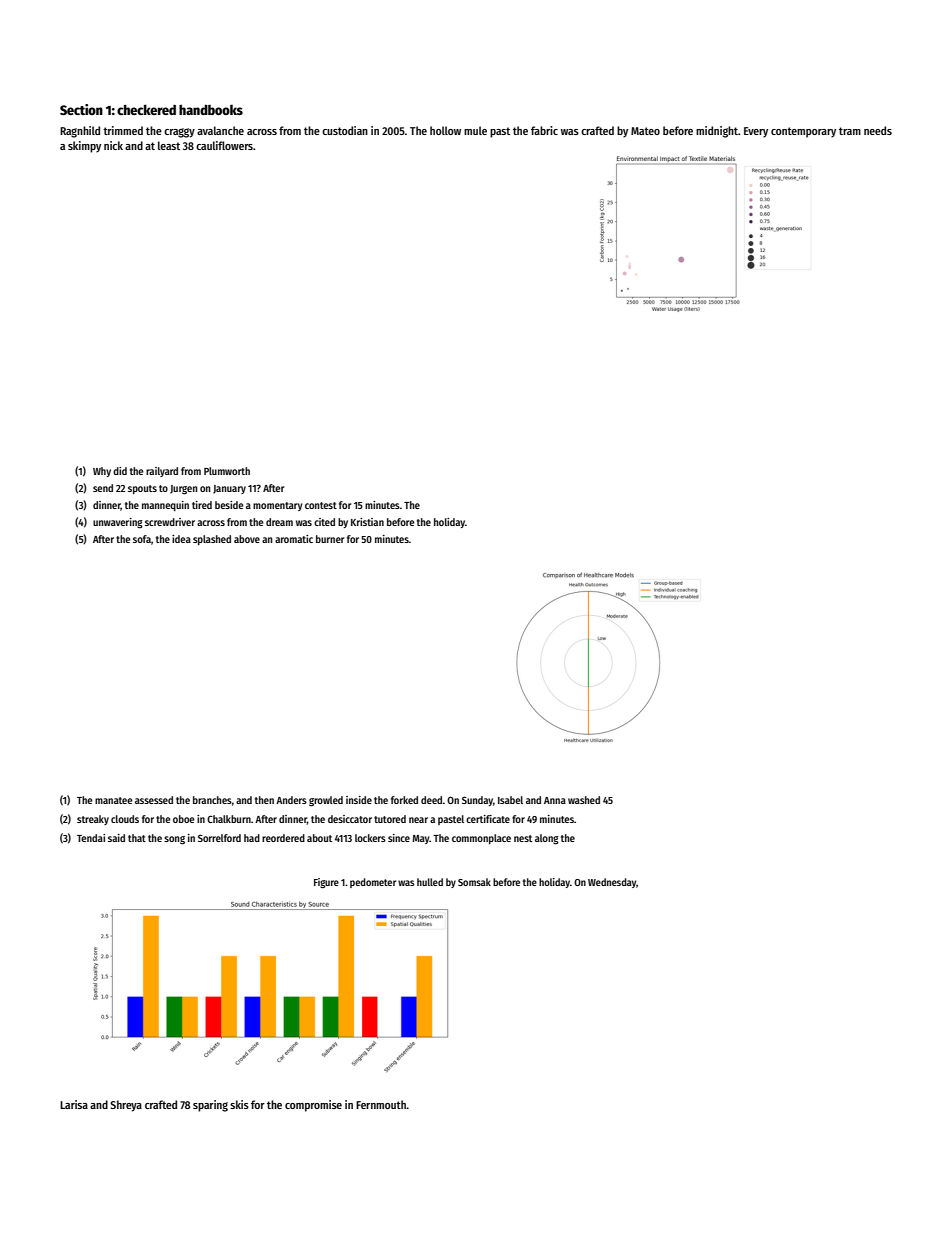 The image size is (952, 1233). What do you see at coordinates (475, 130) in the screenshot?
I see `mule` at bounding box center [475, 130].
